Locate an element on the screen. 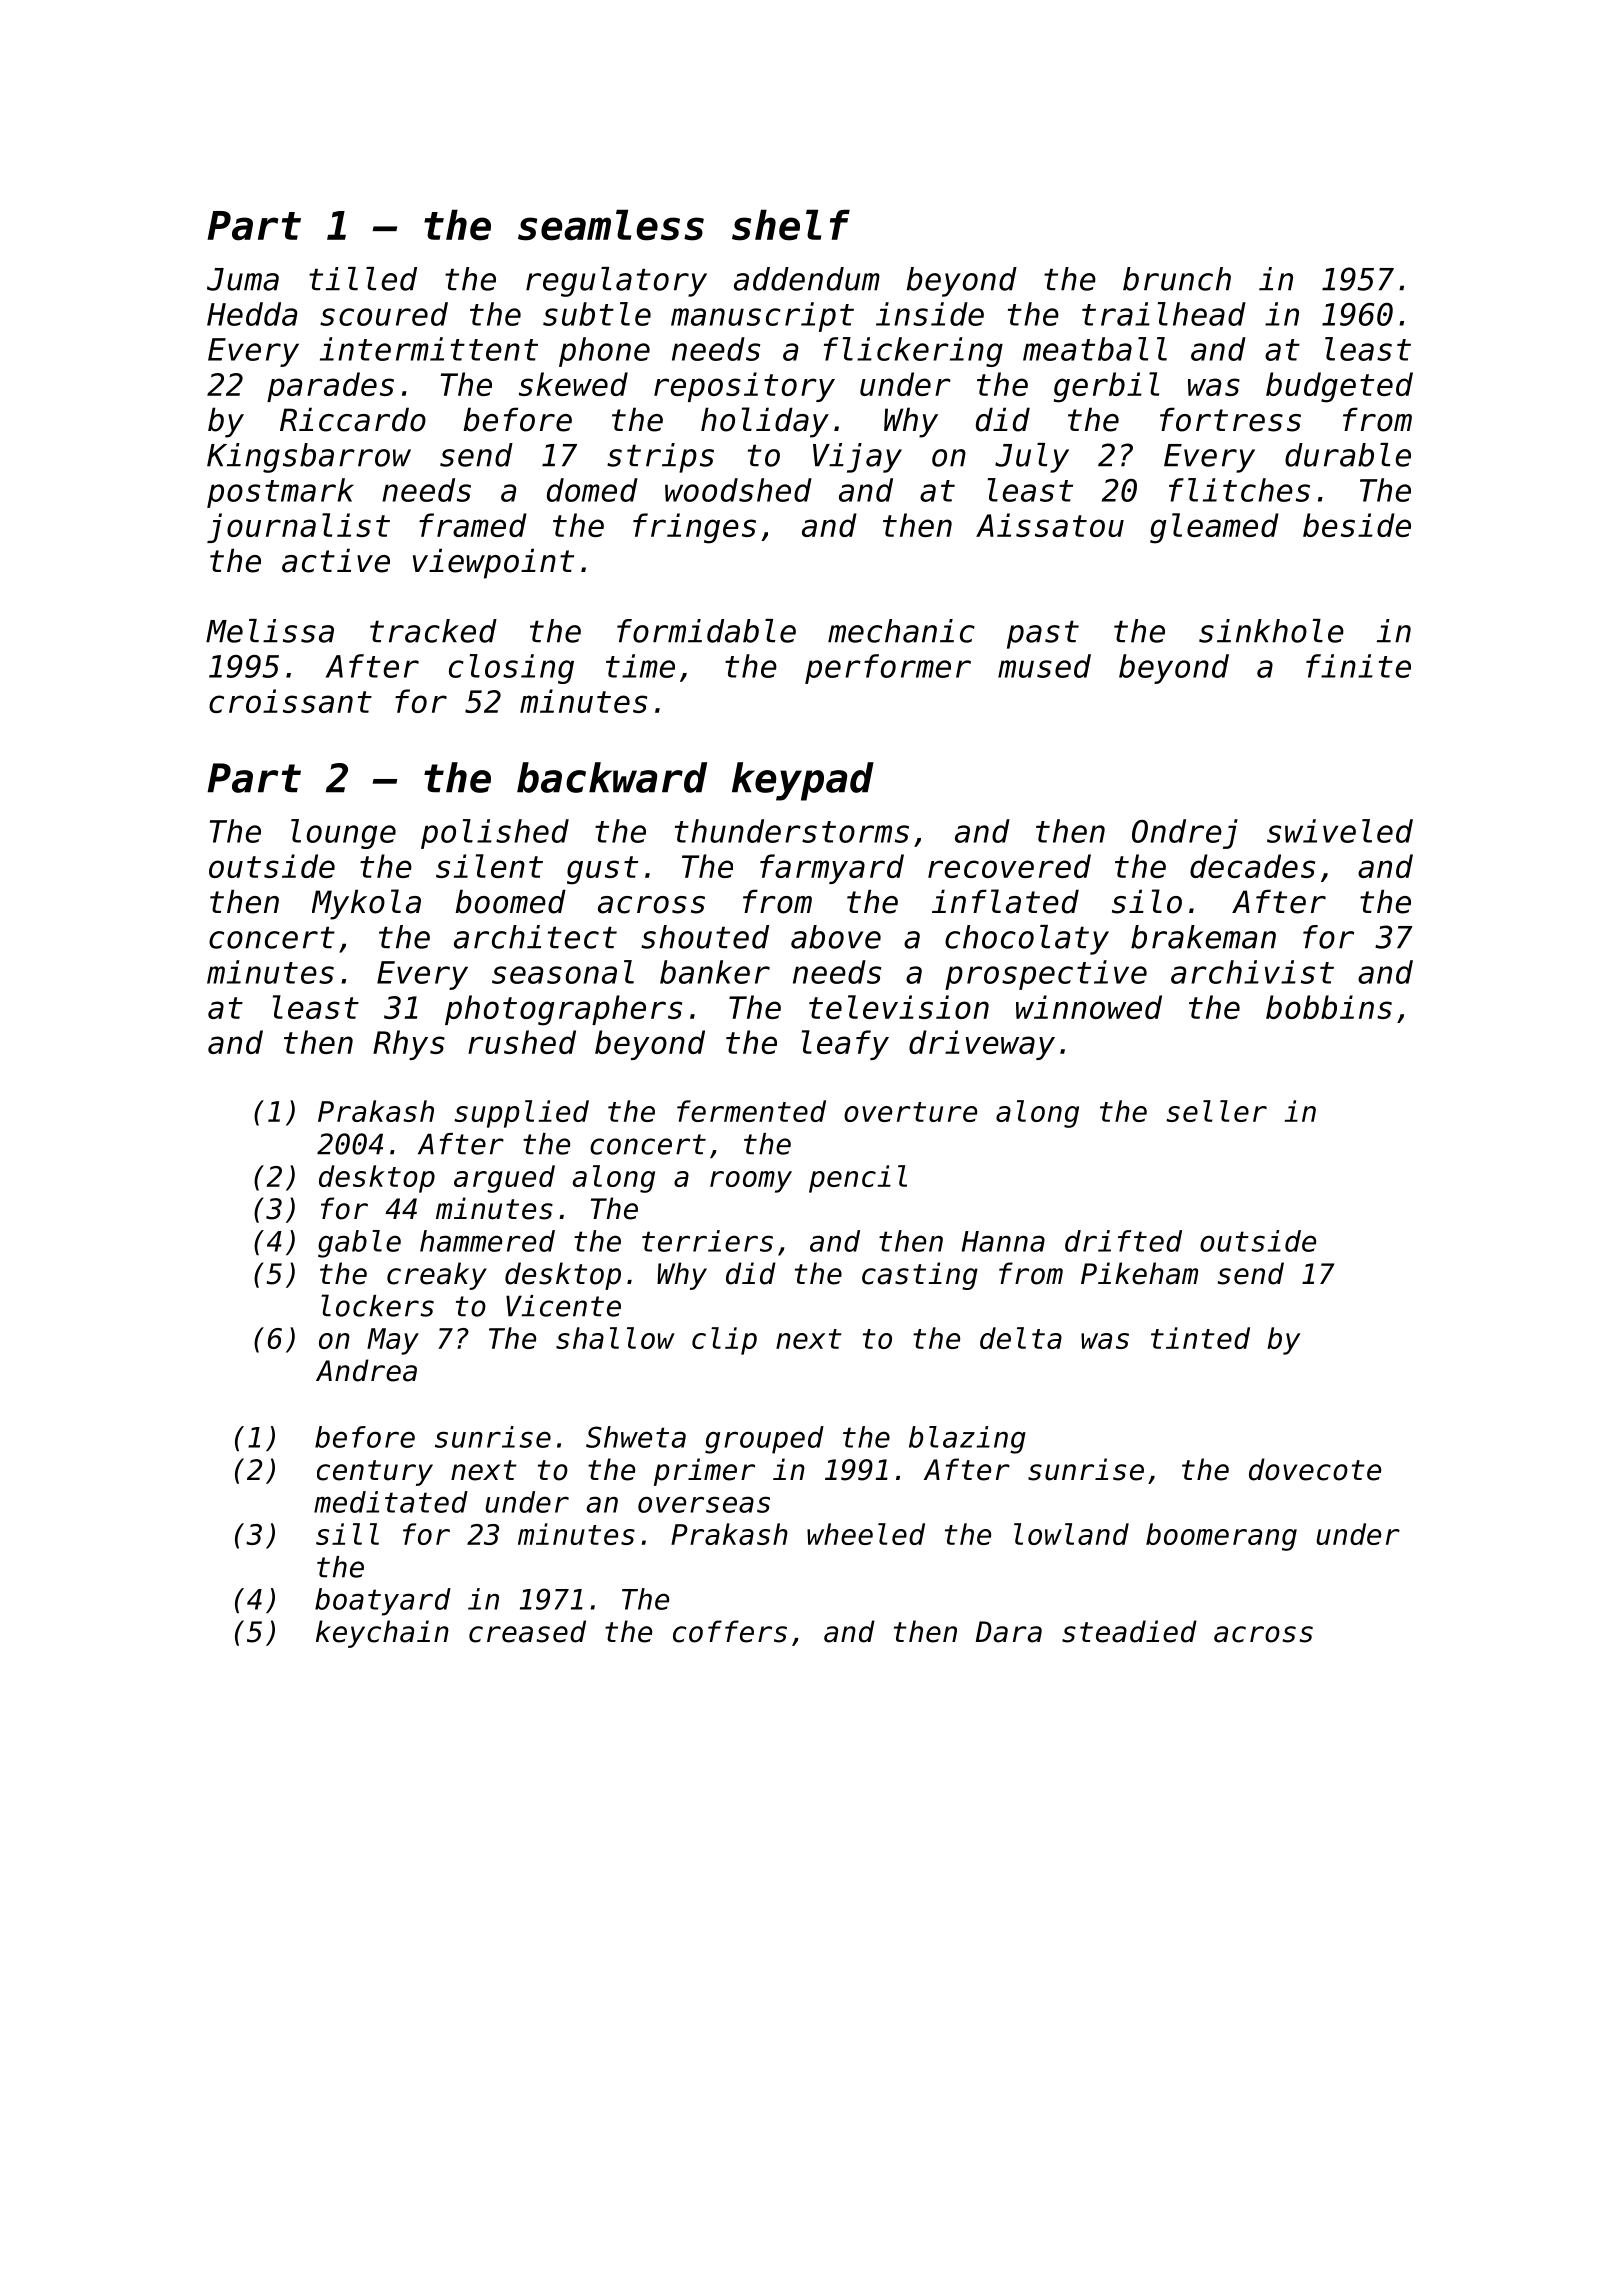 The width and height of the screenshot is (1620, 2292). Rhys is located at coordinates (409, 1045).
